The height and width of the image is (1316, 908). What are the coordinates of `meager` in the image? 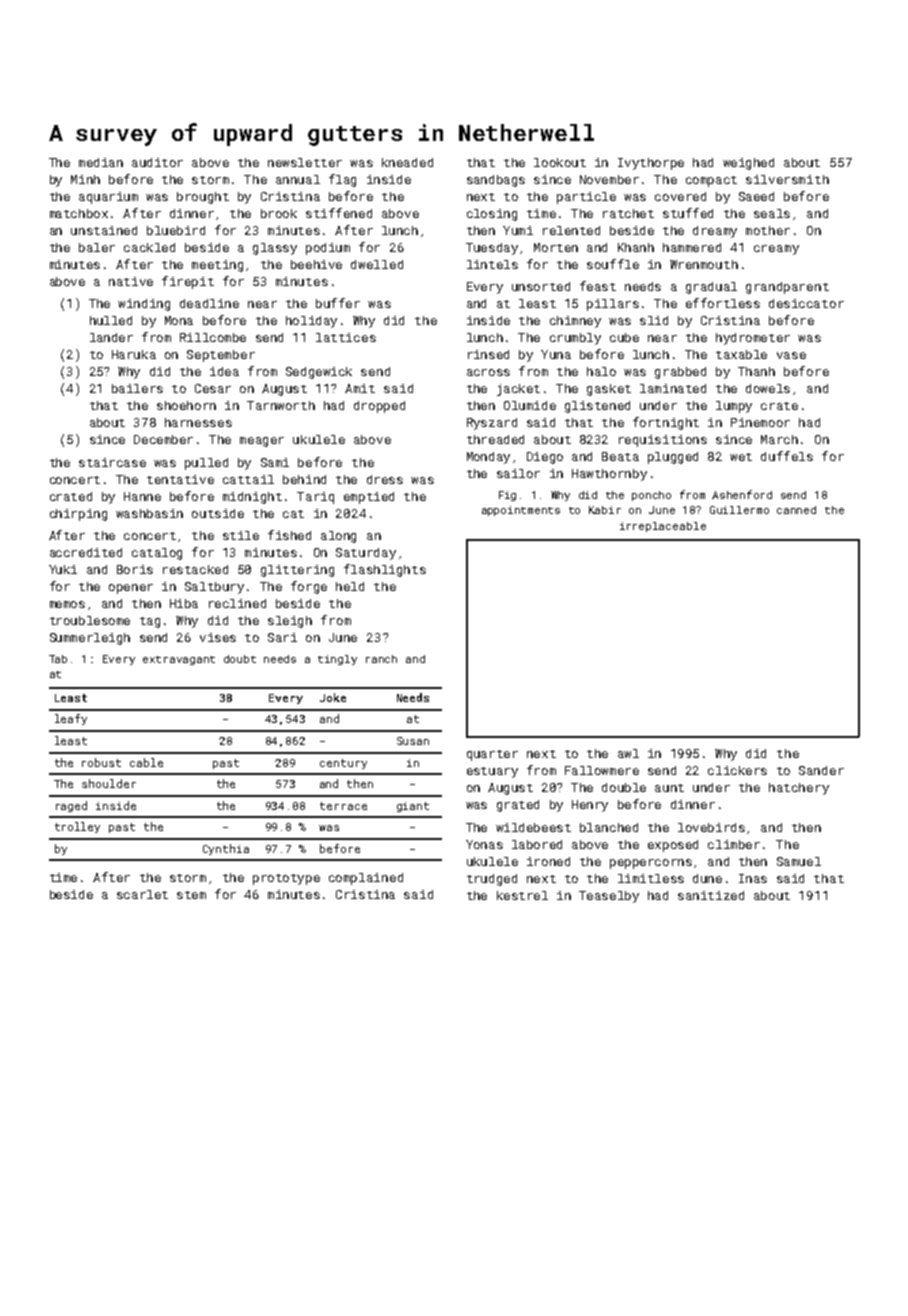 It's located at (262, 442).
